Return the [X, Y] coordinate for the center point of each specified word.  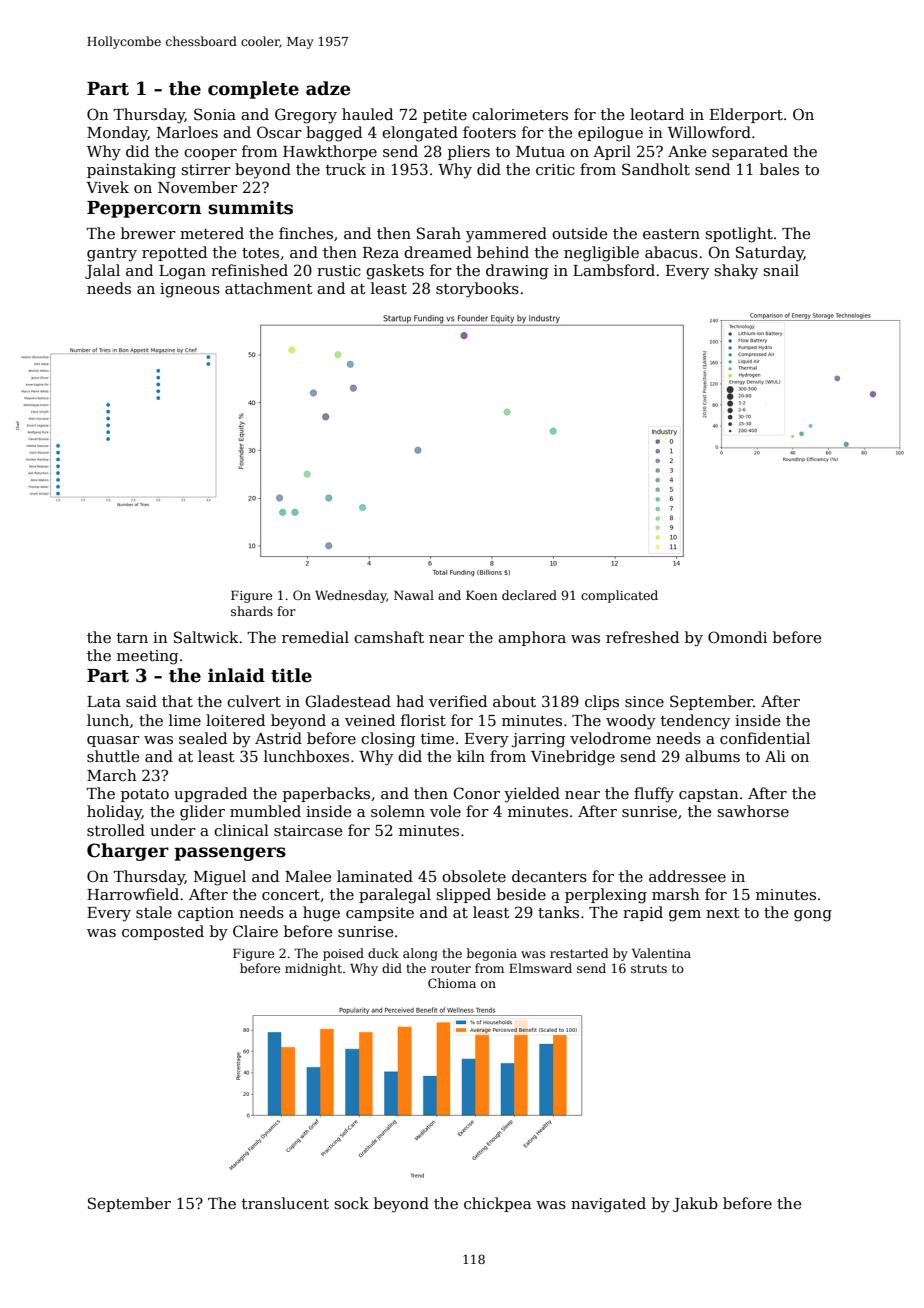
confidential [765, 738]
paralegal [395, 896]
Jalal [102, 271]
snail [781, 270]
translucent [285, 1203]
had [410, 701]
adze [328, 88]
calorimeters [520, 114]
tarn [132, 638]
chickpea [497, 1204]
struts [649, 968]
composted [163, 932]
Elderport [746, 115]
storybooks [477, 290]
